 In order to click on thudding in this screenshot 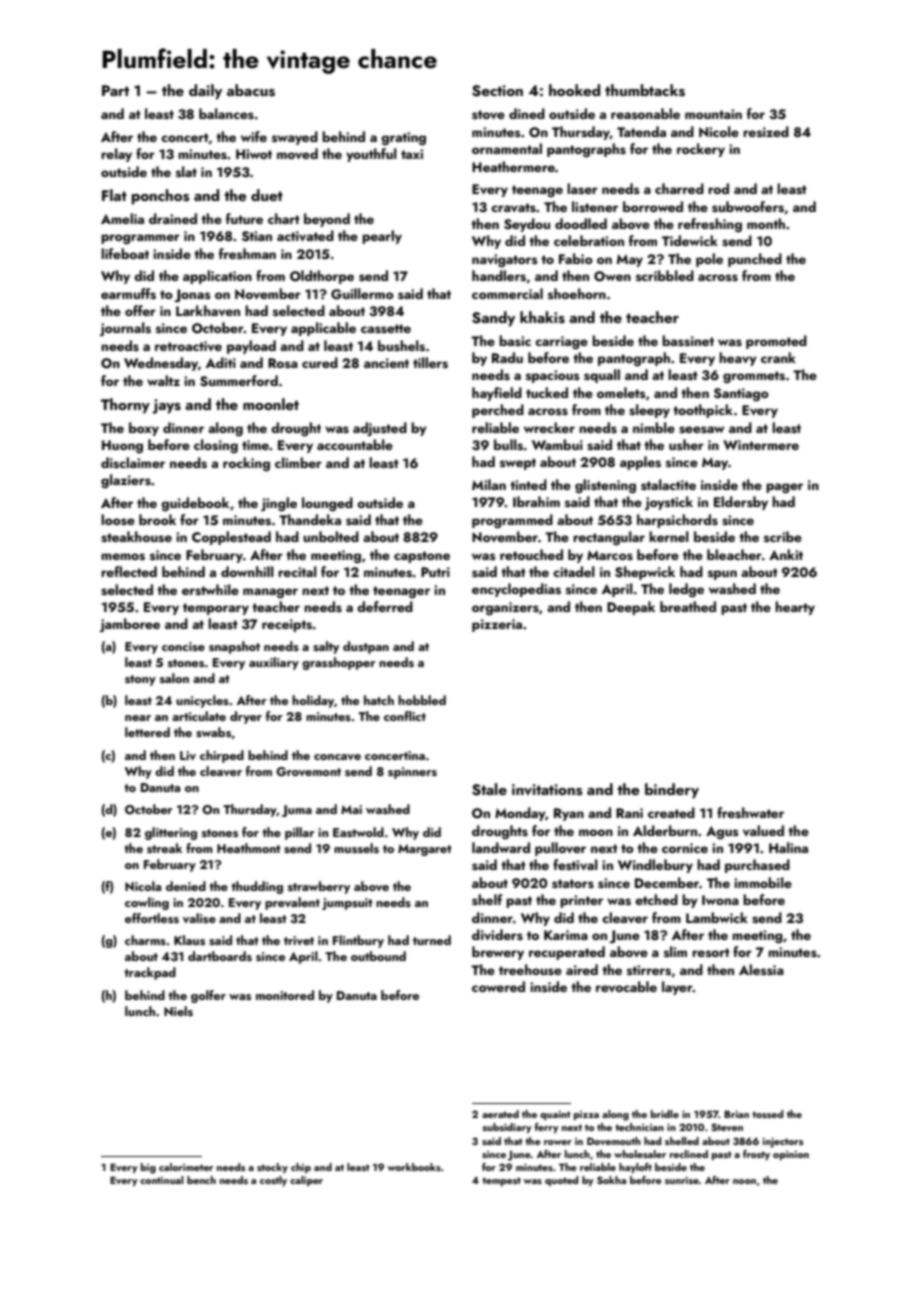, I will do `click(257, 887)`.
